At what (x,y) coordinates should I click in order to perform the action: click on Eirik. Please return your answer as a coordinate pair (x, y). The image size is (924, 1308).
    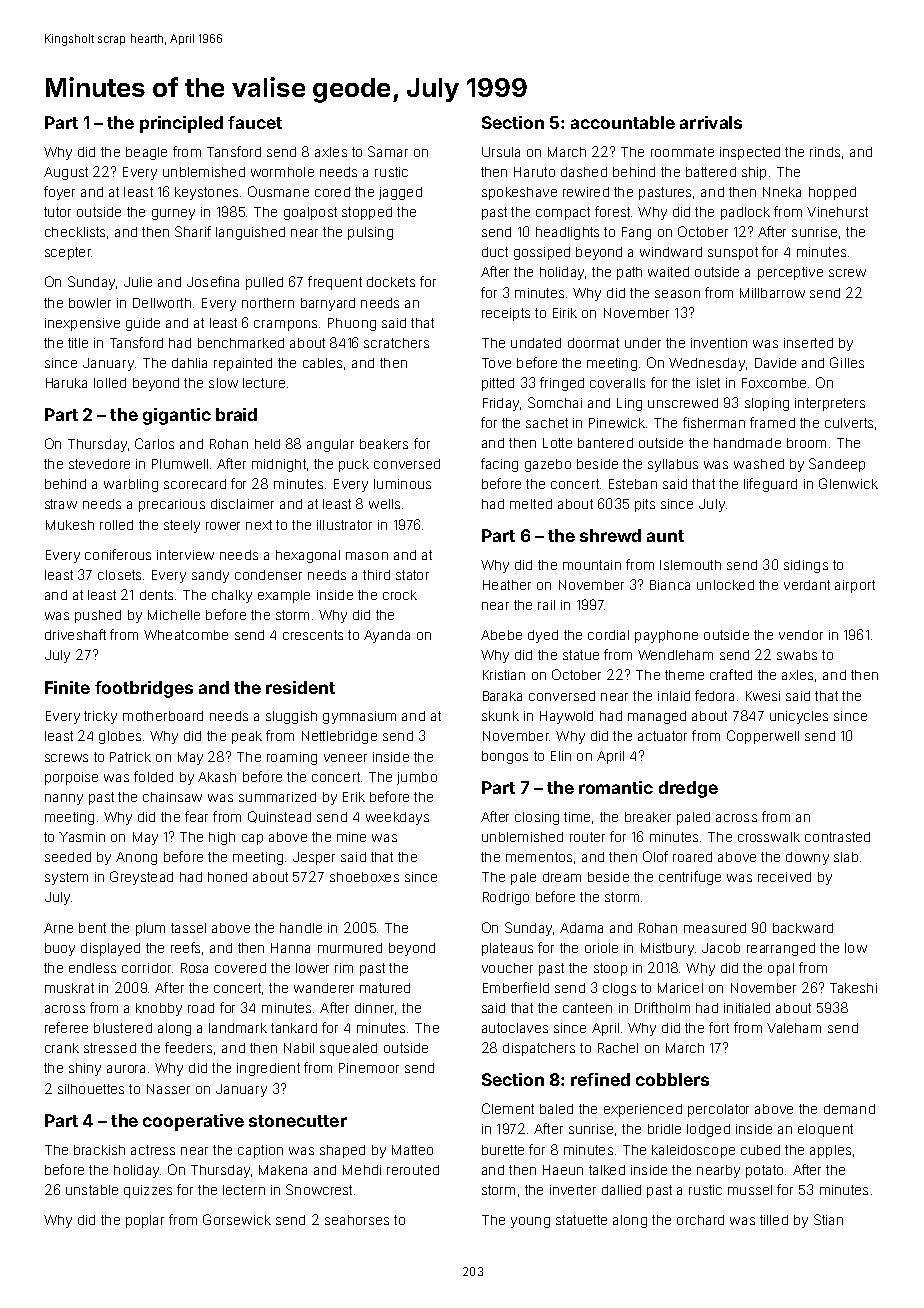
    Looking at the image, I should click on (565, 313).
